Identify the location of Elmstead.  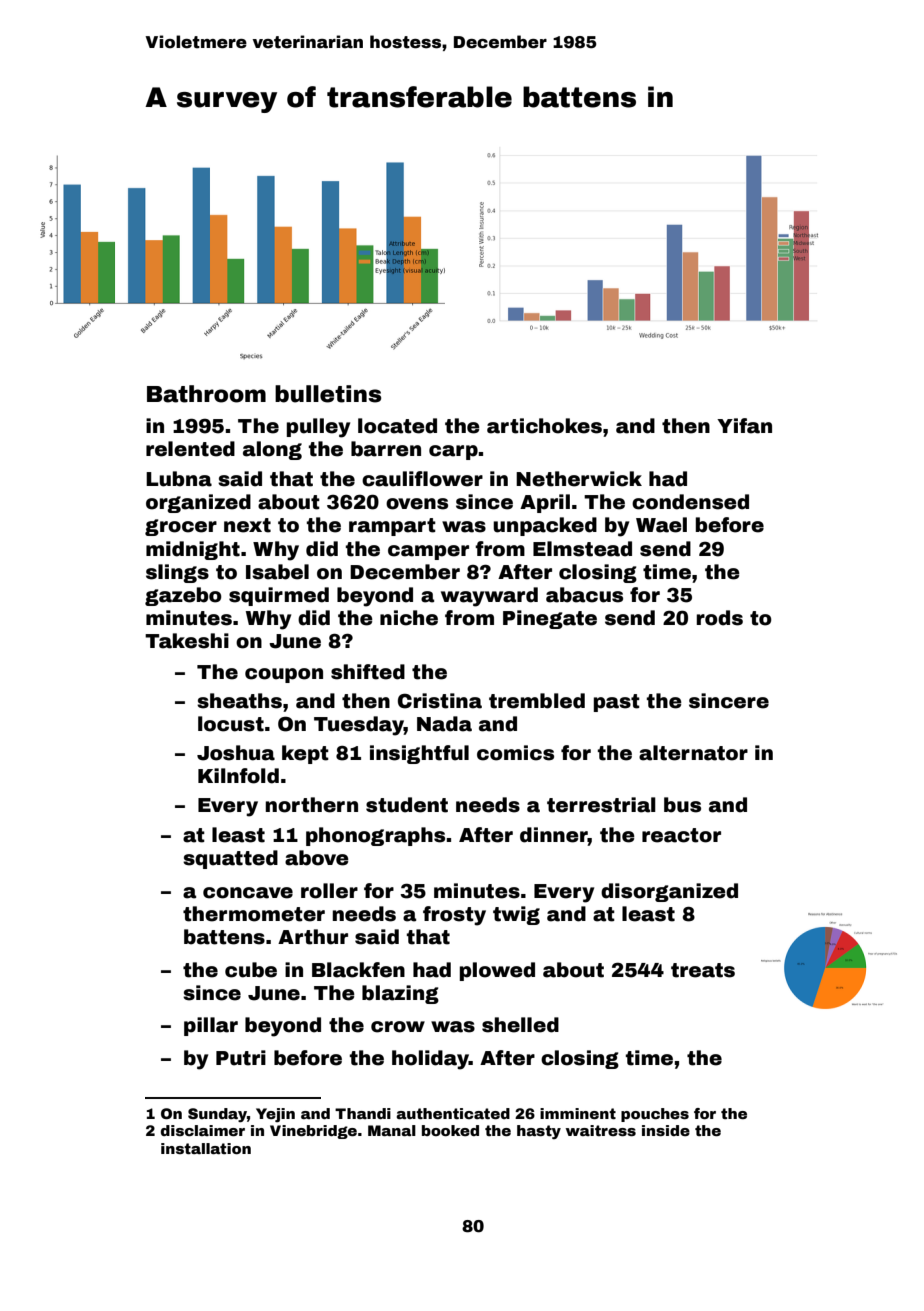
(582, 549).
